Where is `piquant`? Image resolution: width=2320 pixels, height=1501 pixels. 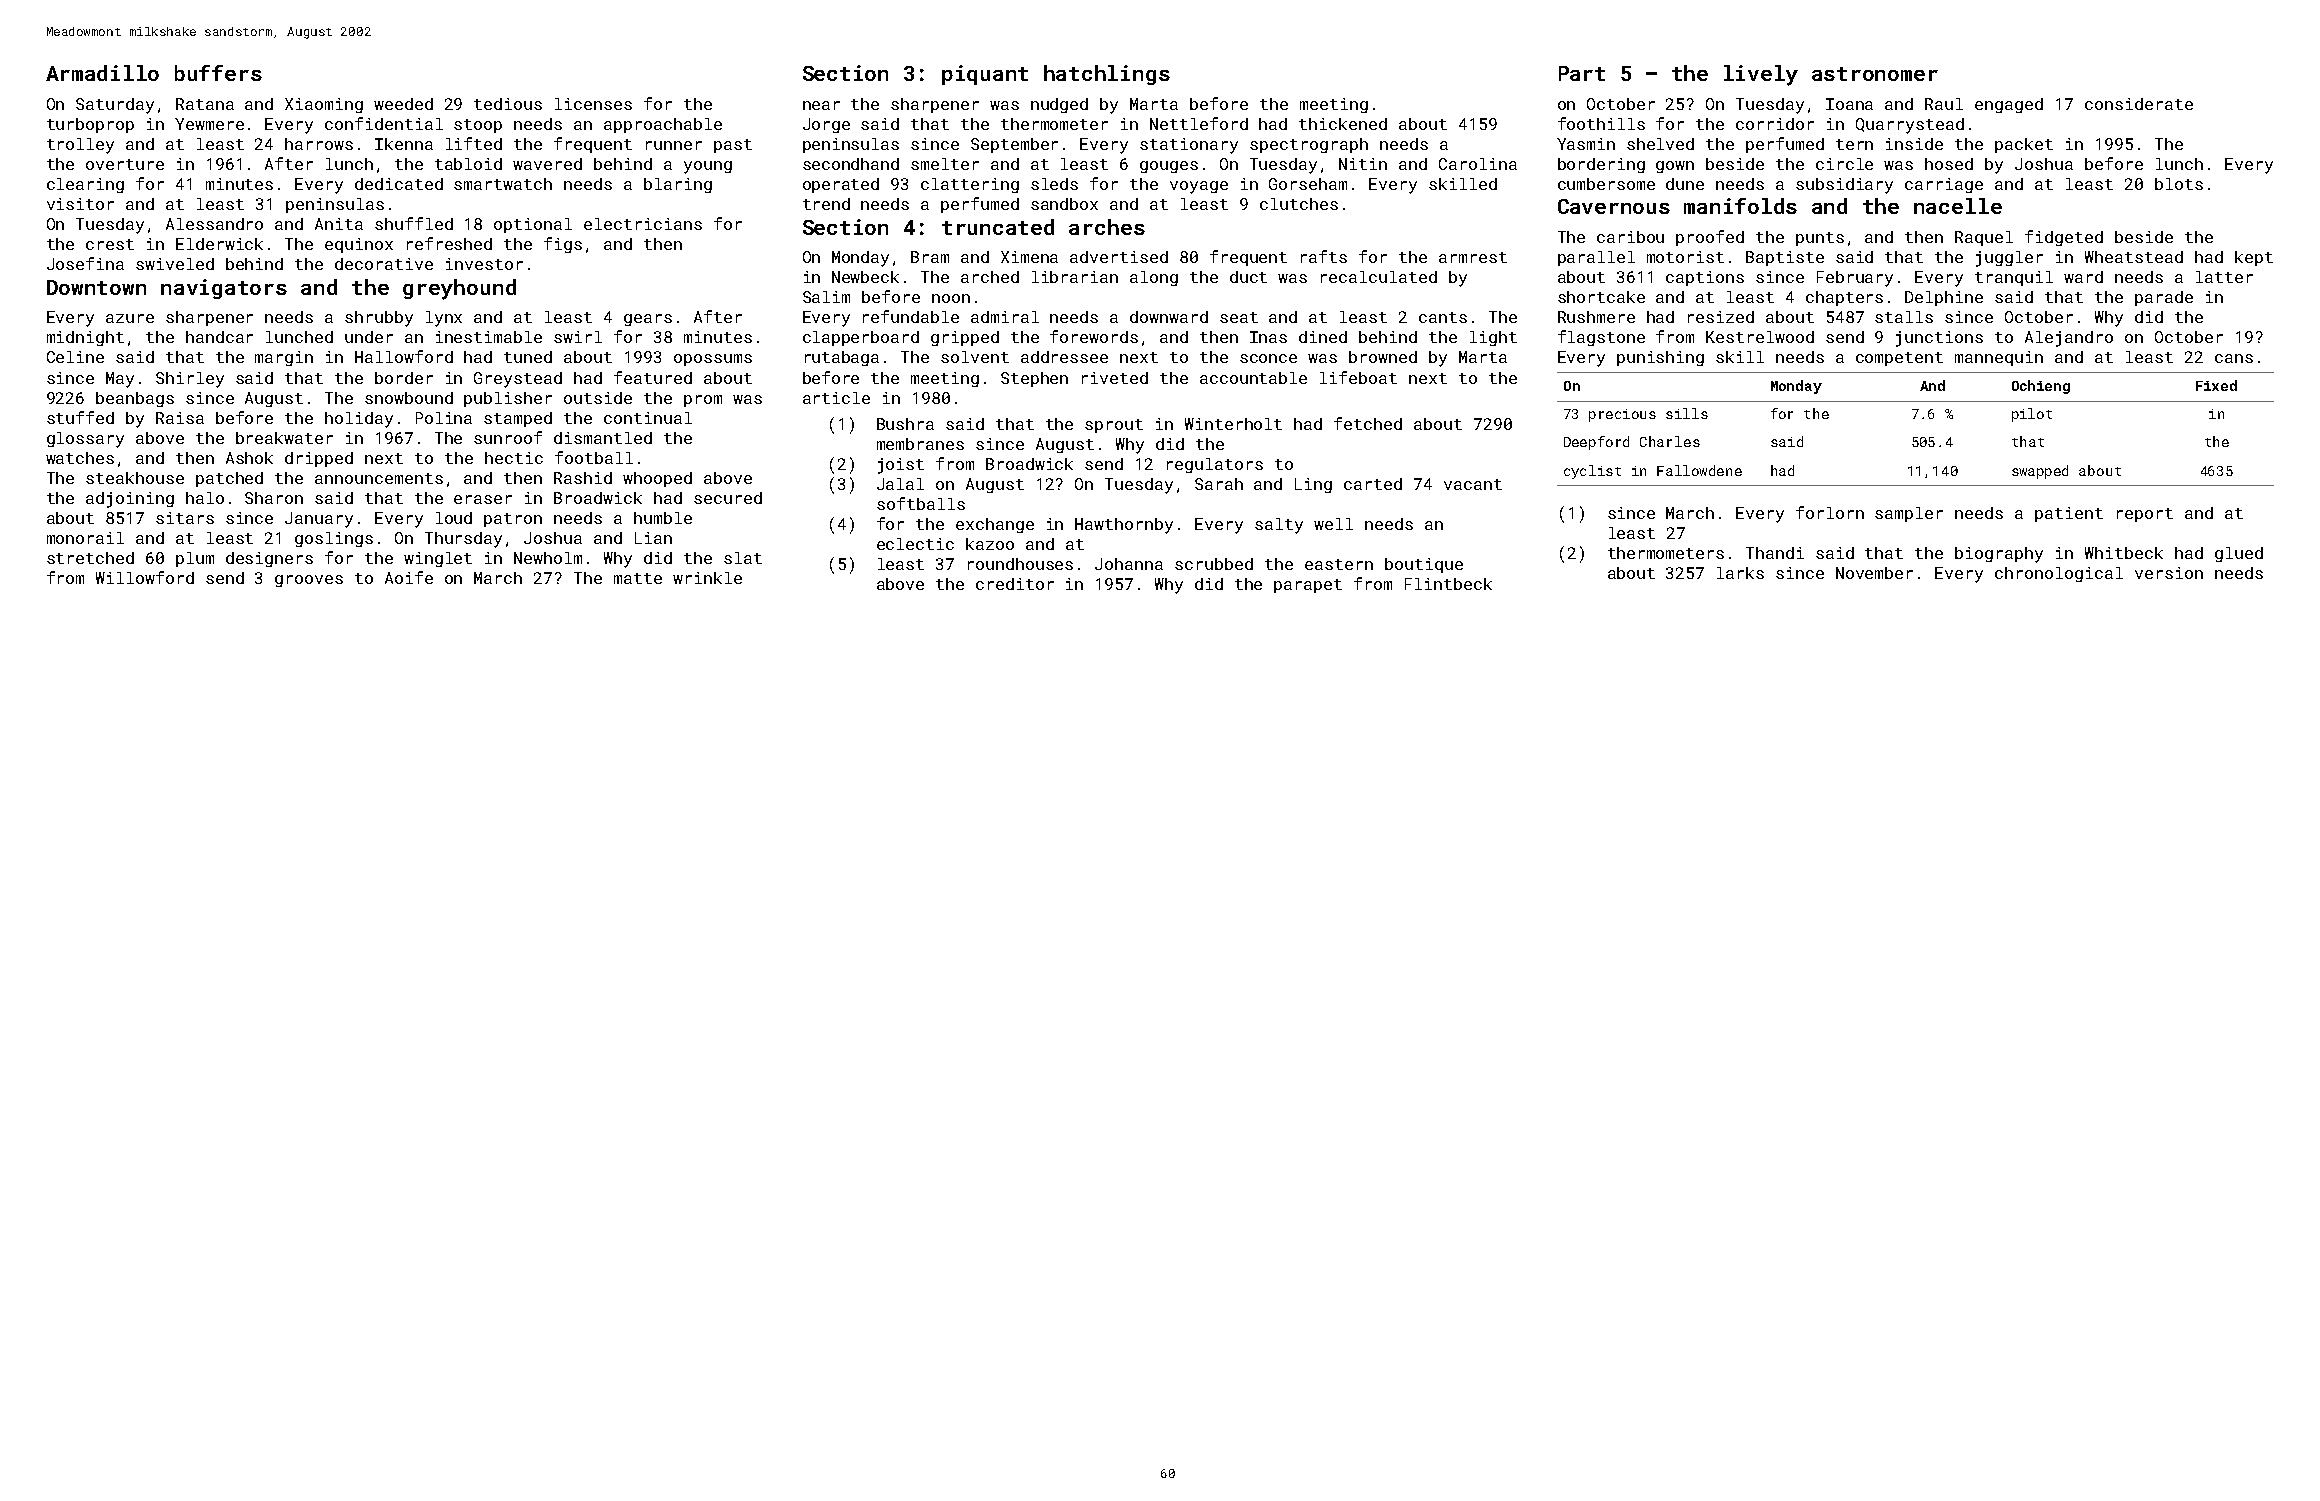 piquant is located at coordinates (985, 75).
